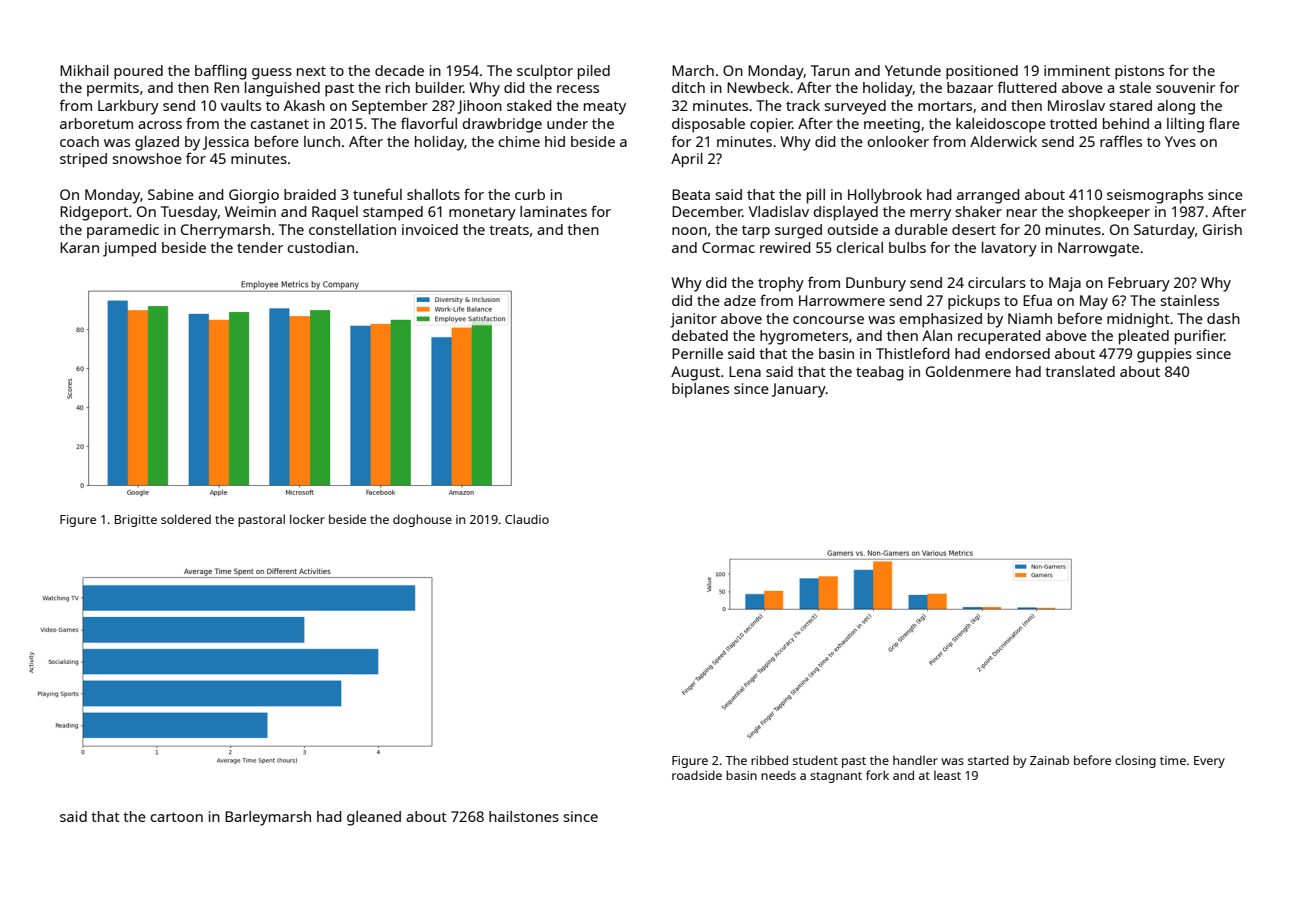 This document has height=924, width=1308. What do you see at coordinates (268, 818) in the document?
I see `Barleymarsh` at bounding box center [268, 818].
